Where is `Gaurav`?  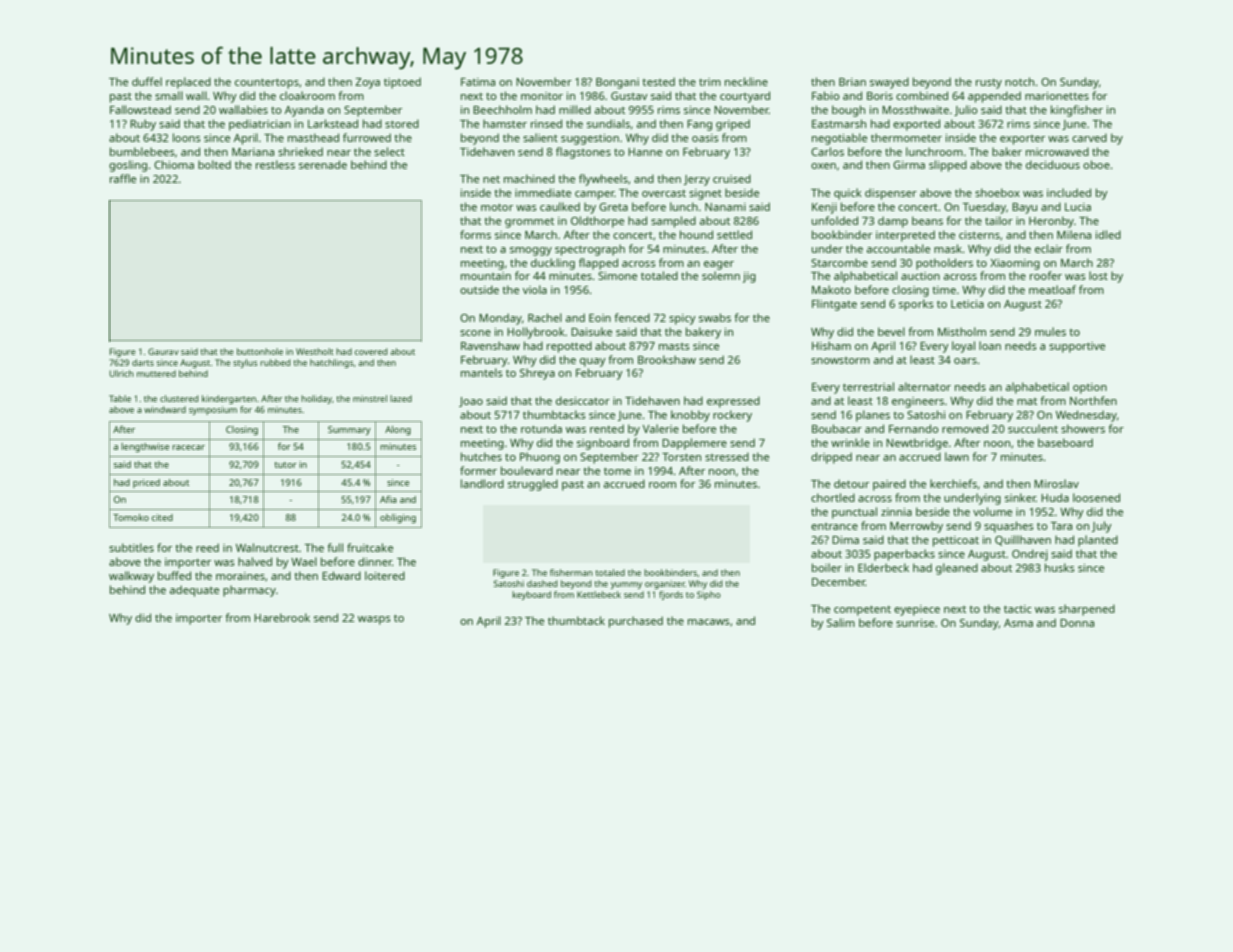 Gaurav is located at coordinates (163, 351).
